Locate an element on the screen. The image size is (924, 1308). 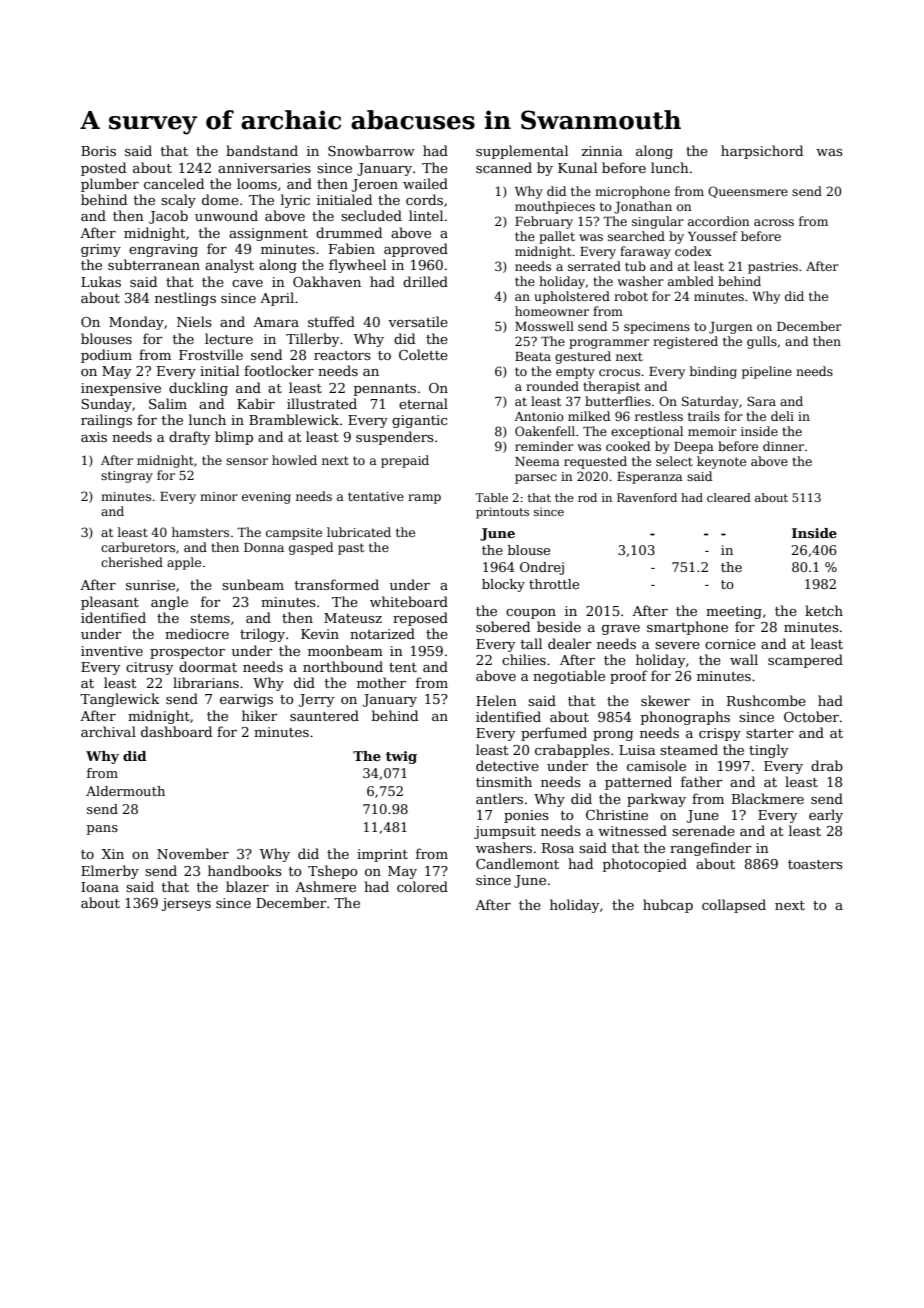
sunrise is located at coordinates (150, 585).
